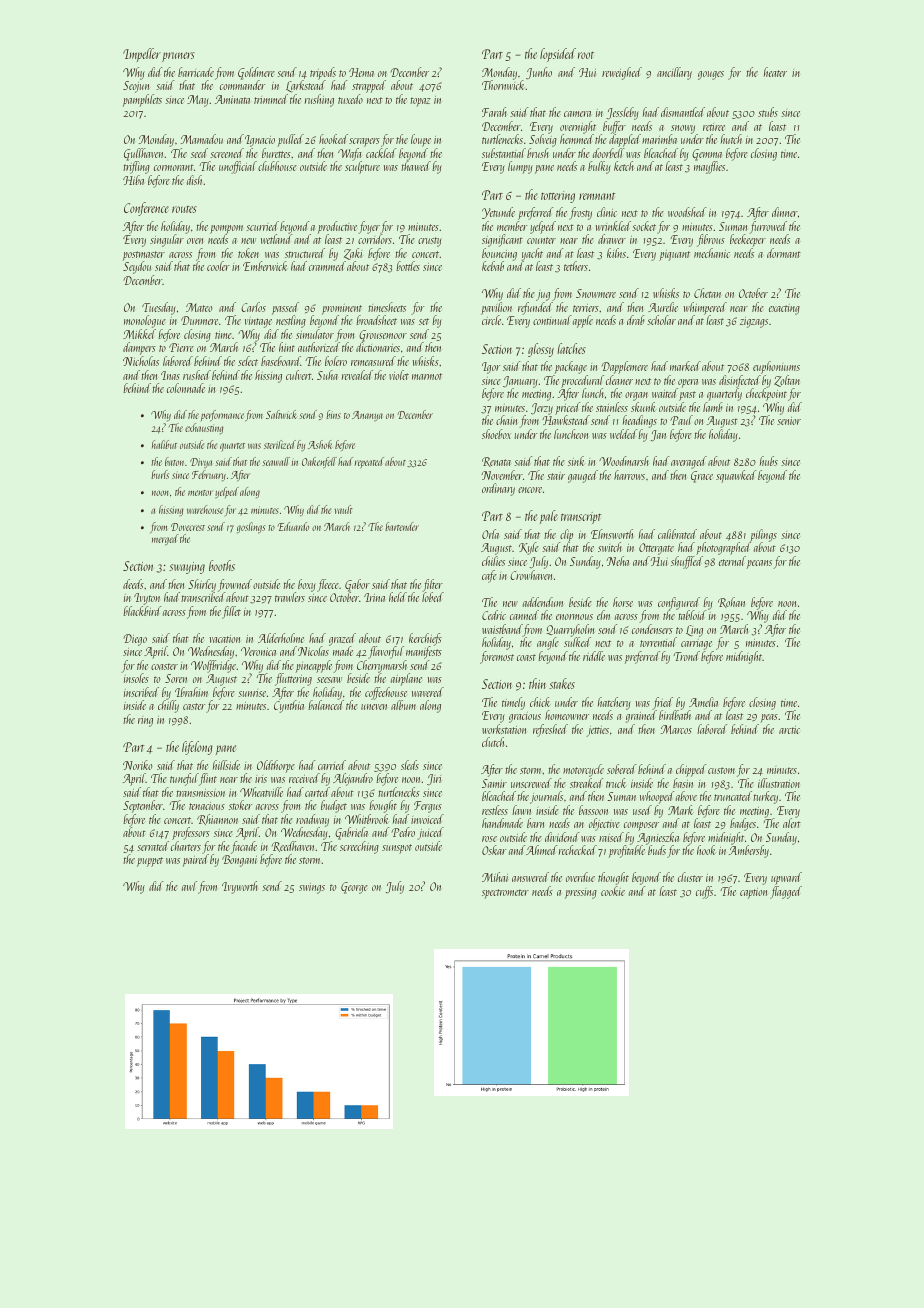 Image resolution: width=924 pixels, height=1308 pixels. Describe the element at coordinates (293, 526) in the document. I see `Eduardo` at that location.
